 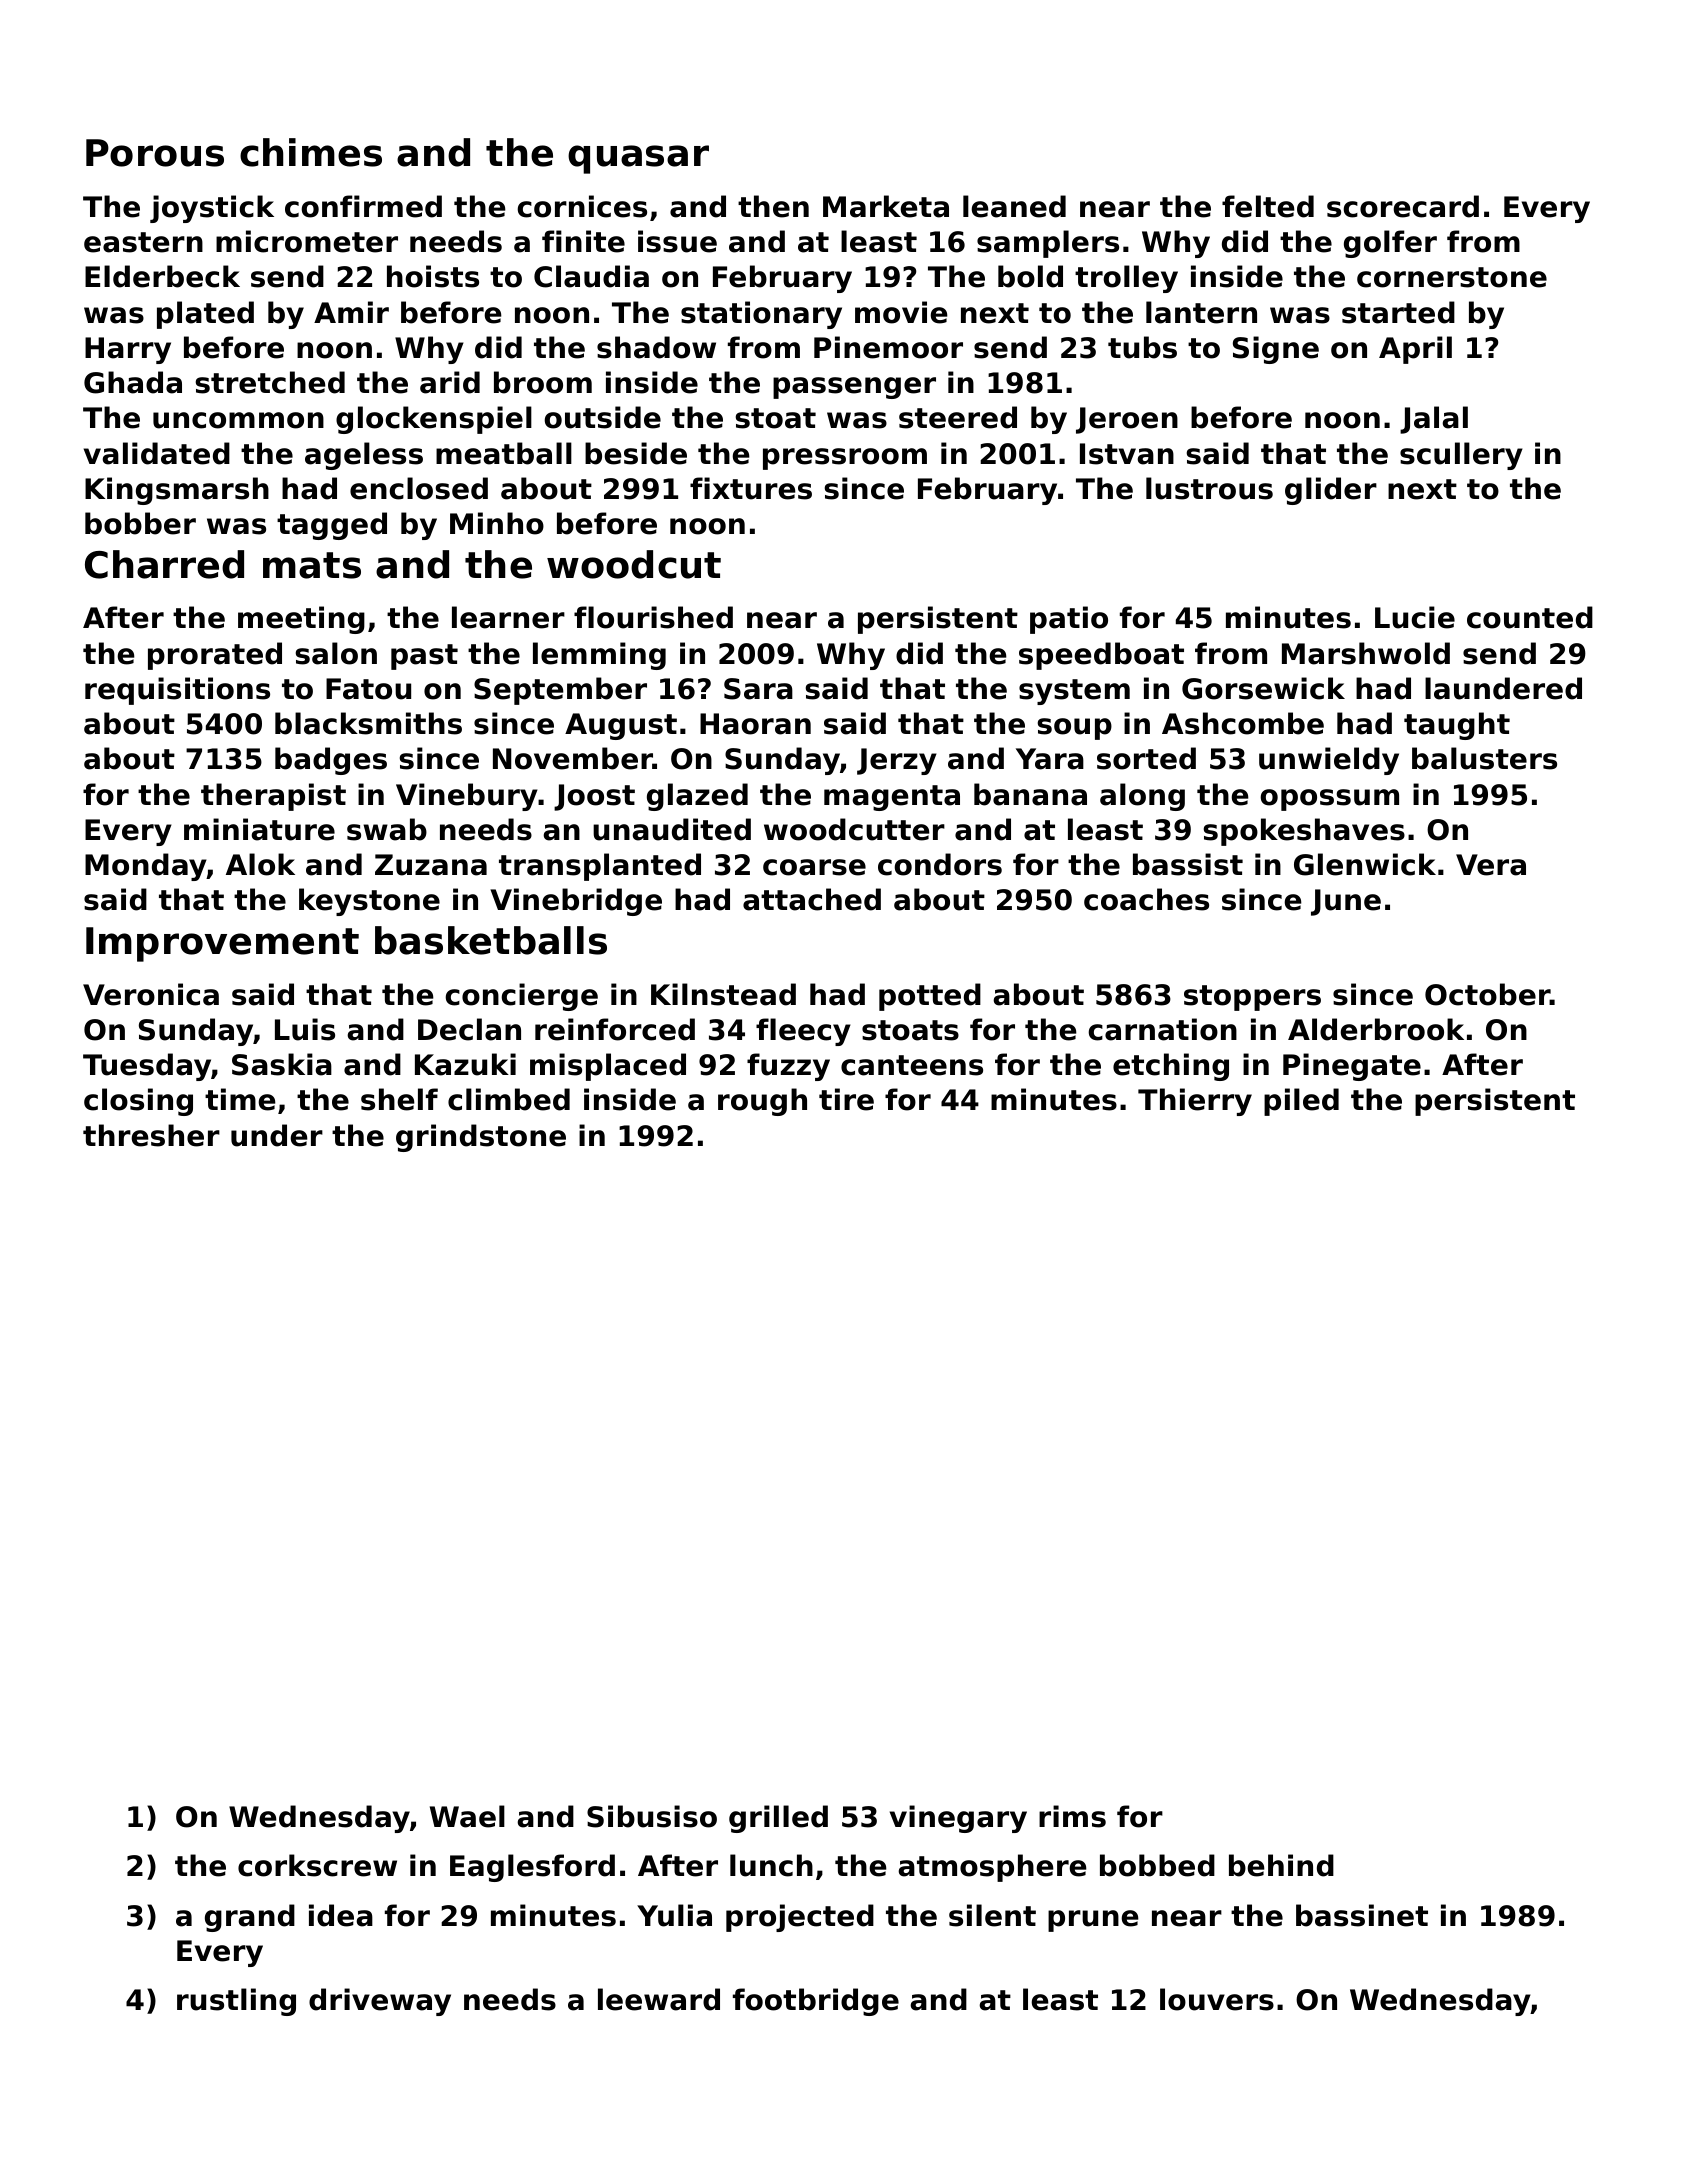 I want to click on counted, so click(x=1530, y=617).
